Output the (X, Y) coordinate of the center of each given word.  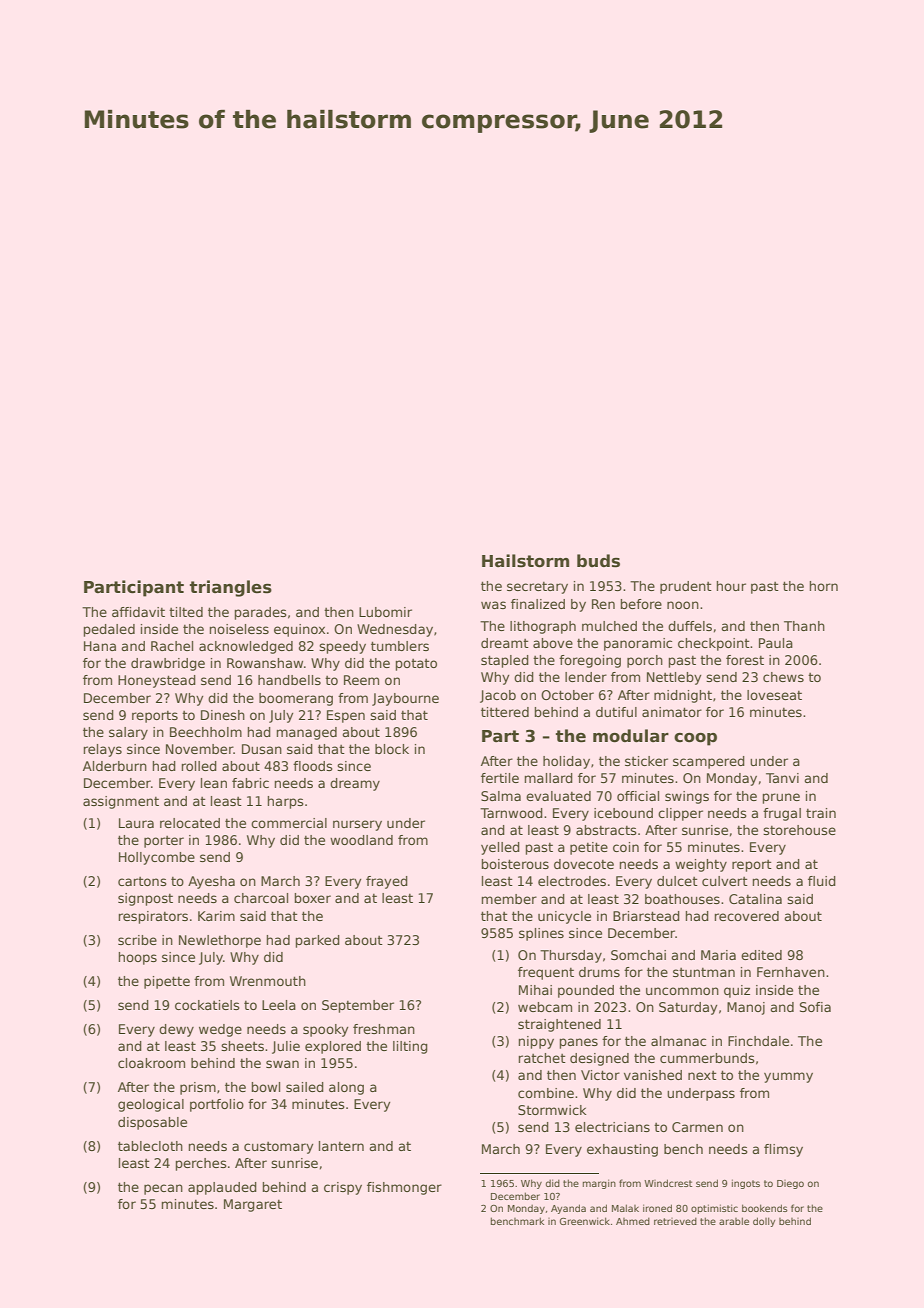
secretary (537, 588)
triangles (231, 588)
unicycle (564, 917)
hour (731, 586)
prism (198, 1088)
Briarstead (646, 916)
